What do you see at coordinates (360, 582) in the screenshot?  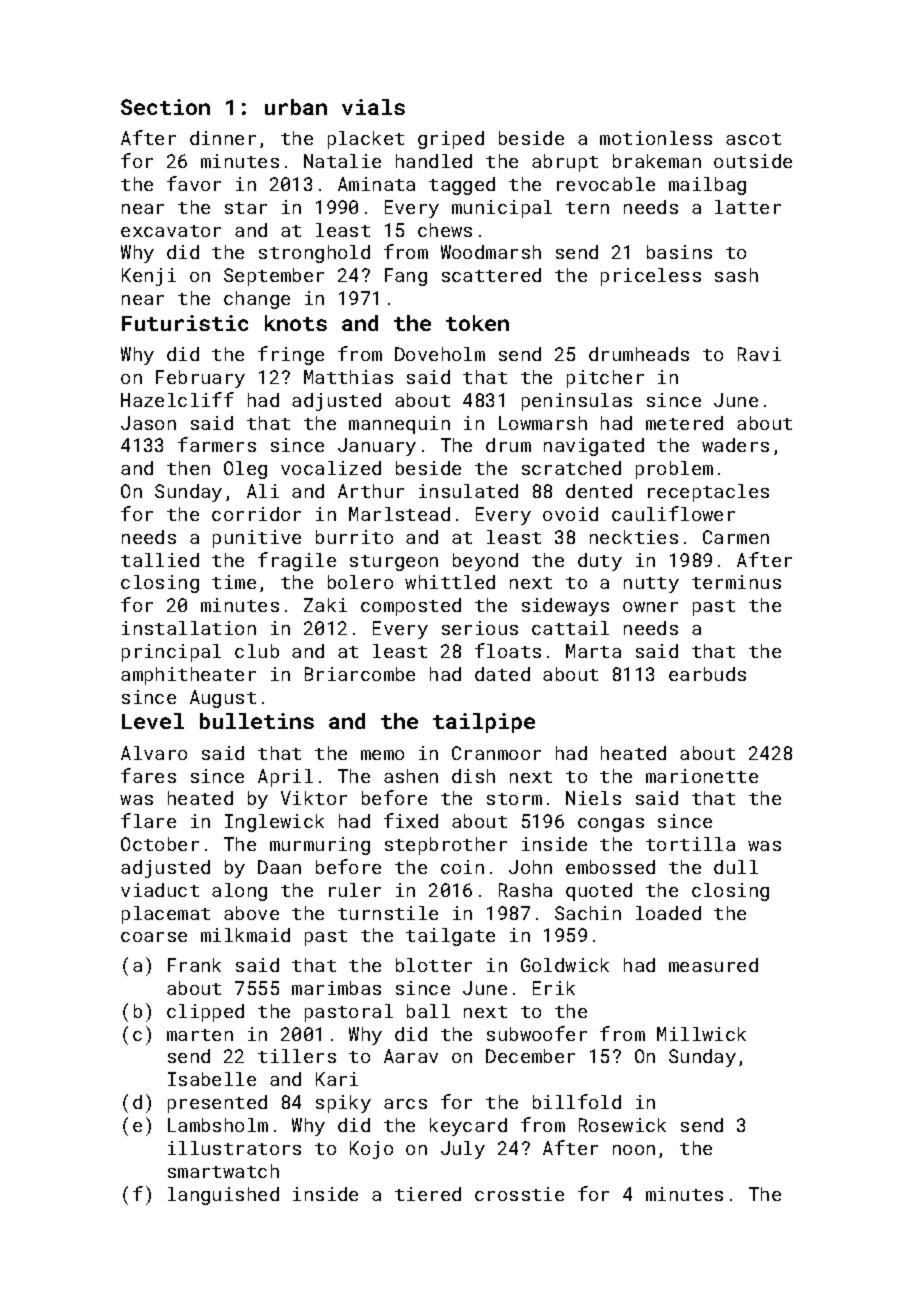 I see `bolero` at bounding box center [360, 582].
